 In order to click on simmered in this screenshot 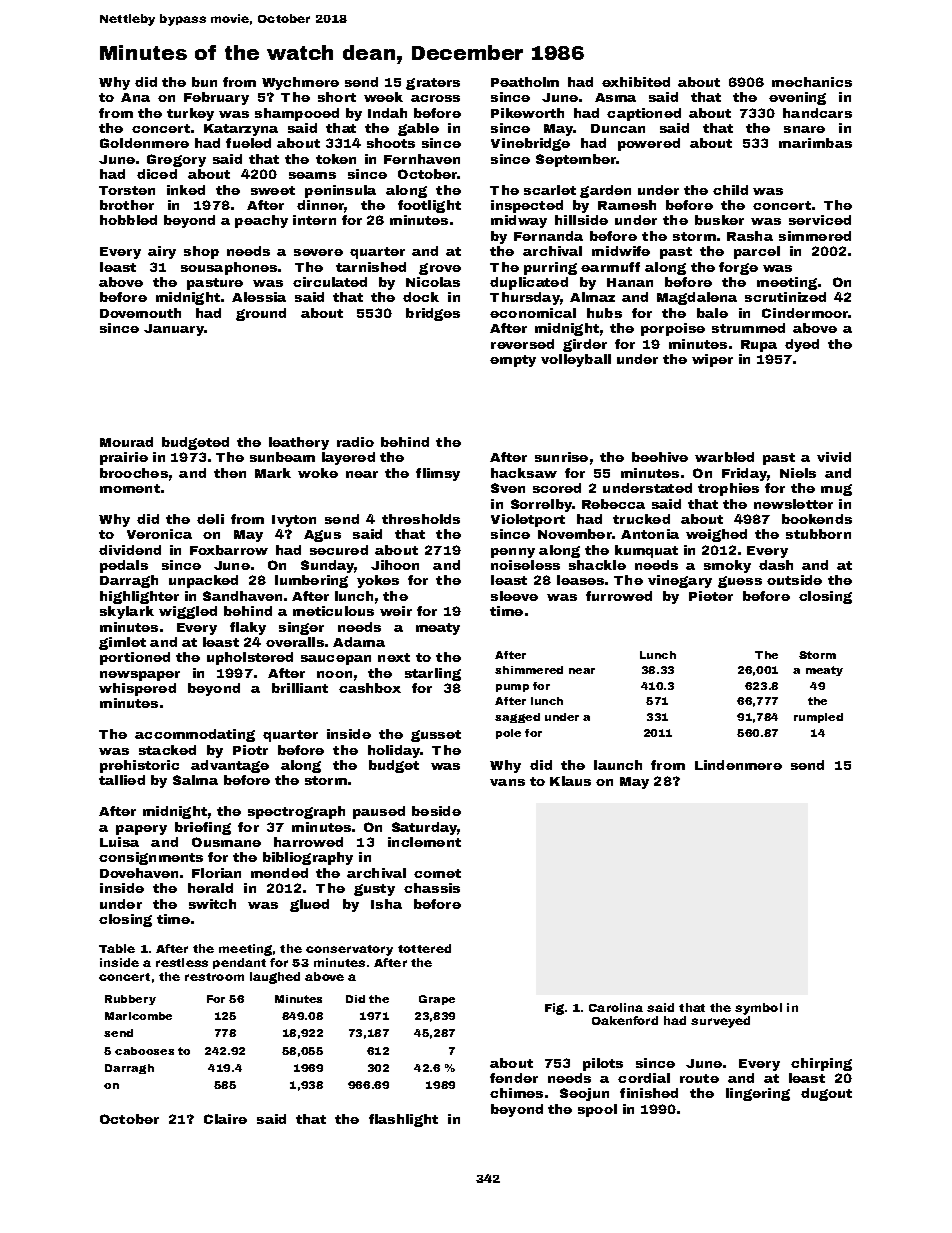, I will do `click(815, 236)`.
